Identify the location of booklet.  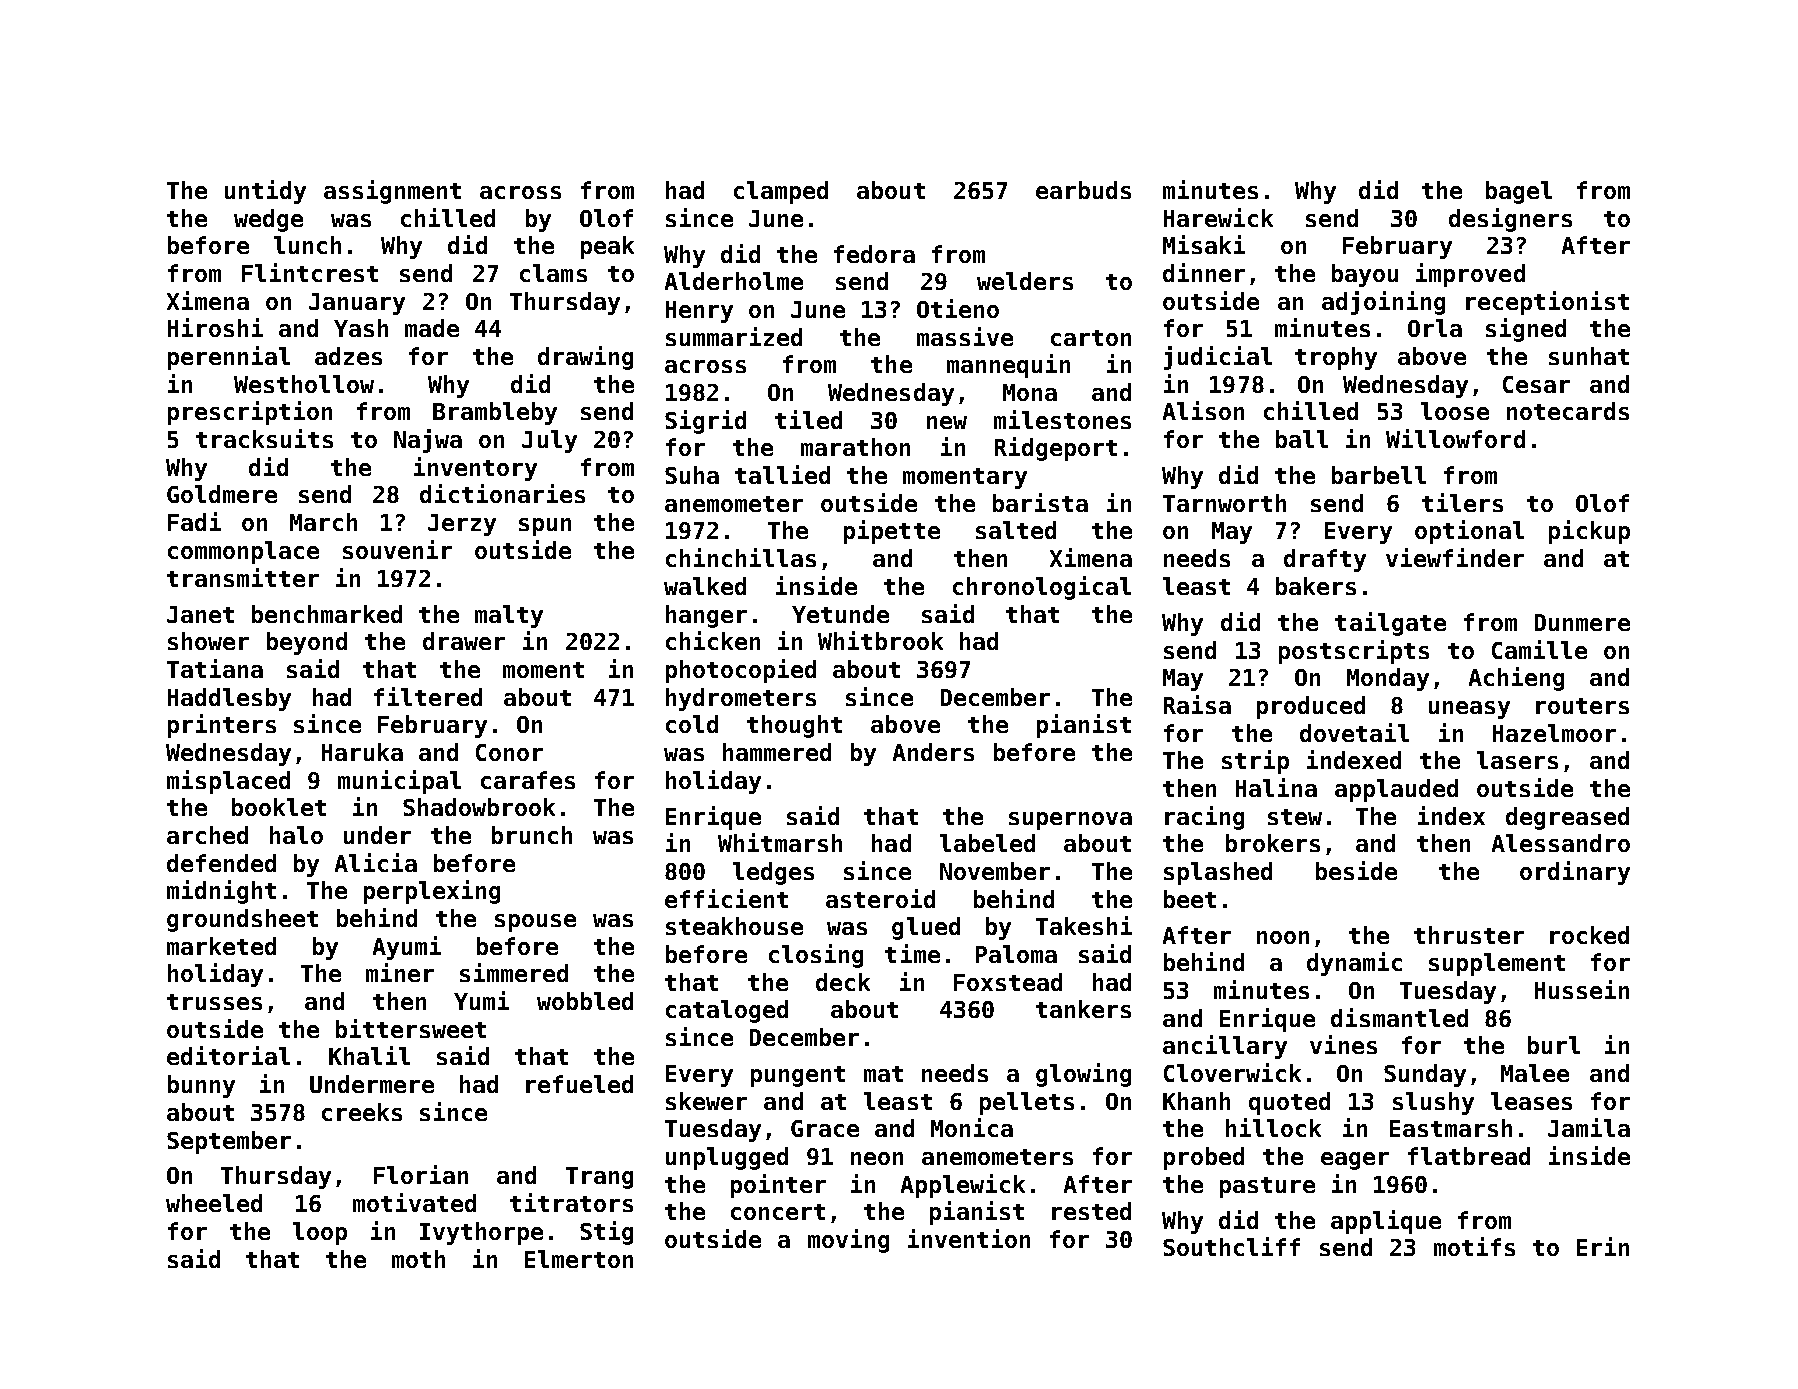
(279, 807).
